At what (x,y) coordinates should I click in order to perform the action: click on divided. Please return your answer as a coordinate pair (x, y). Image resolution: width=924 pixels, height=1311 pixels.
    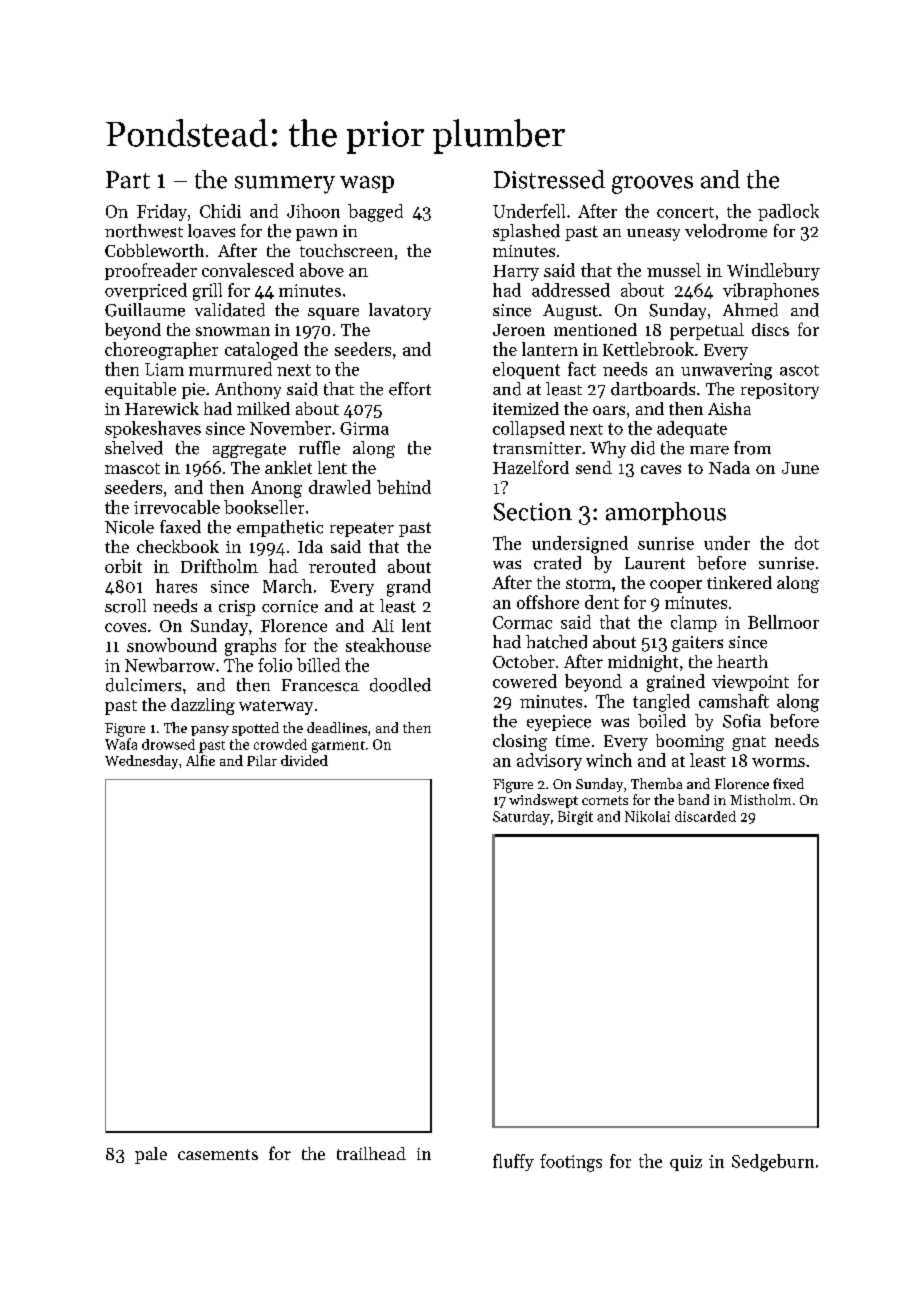
    Looking at the image, I should click on (304, 760).
